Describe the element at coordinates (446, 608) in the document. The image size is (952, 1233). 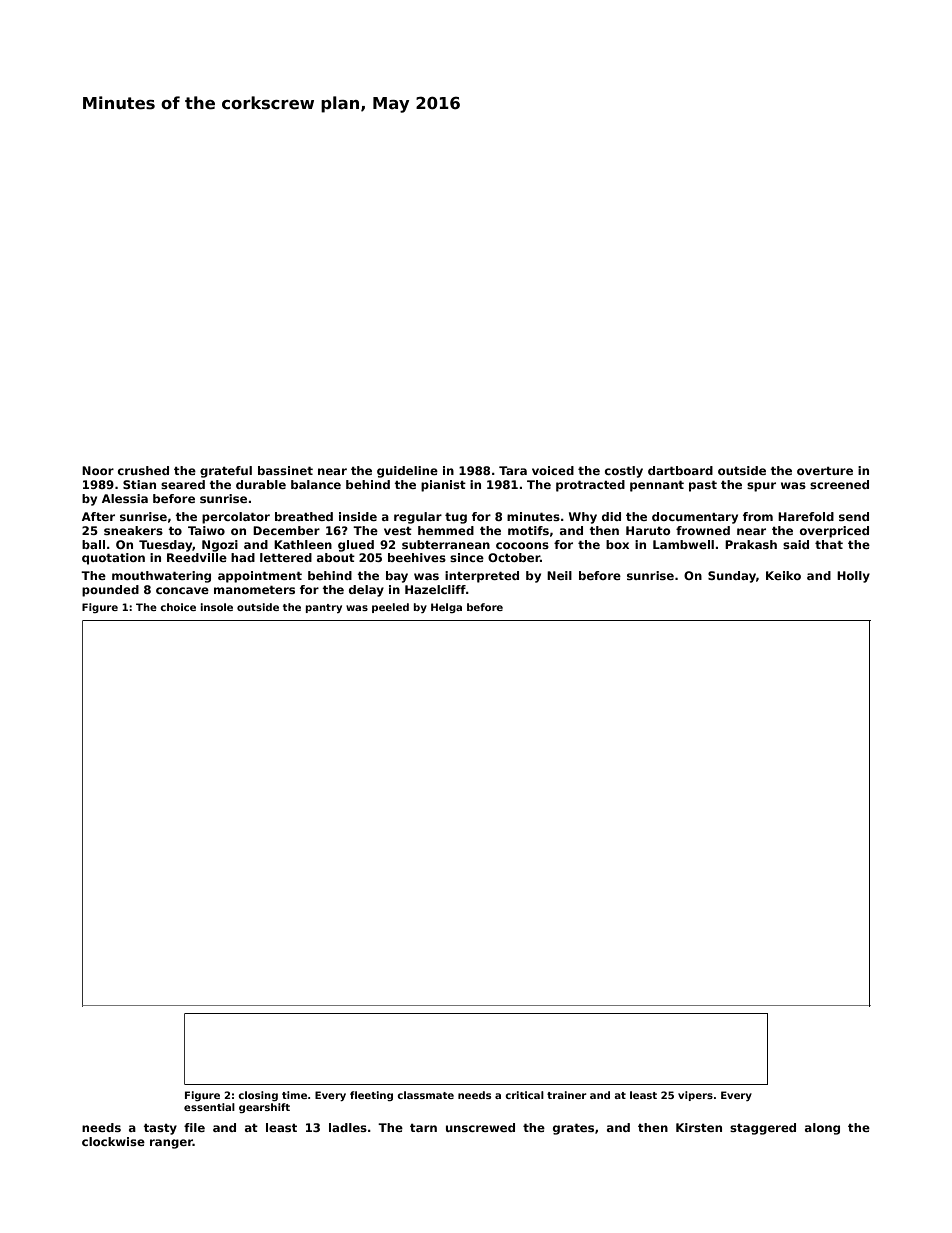
I see `Helga` at that location.
